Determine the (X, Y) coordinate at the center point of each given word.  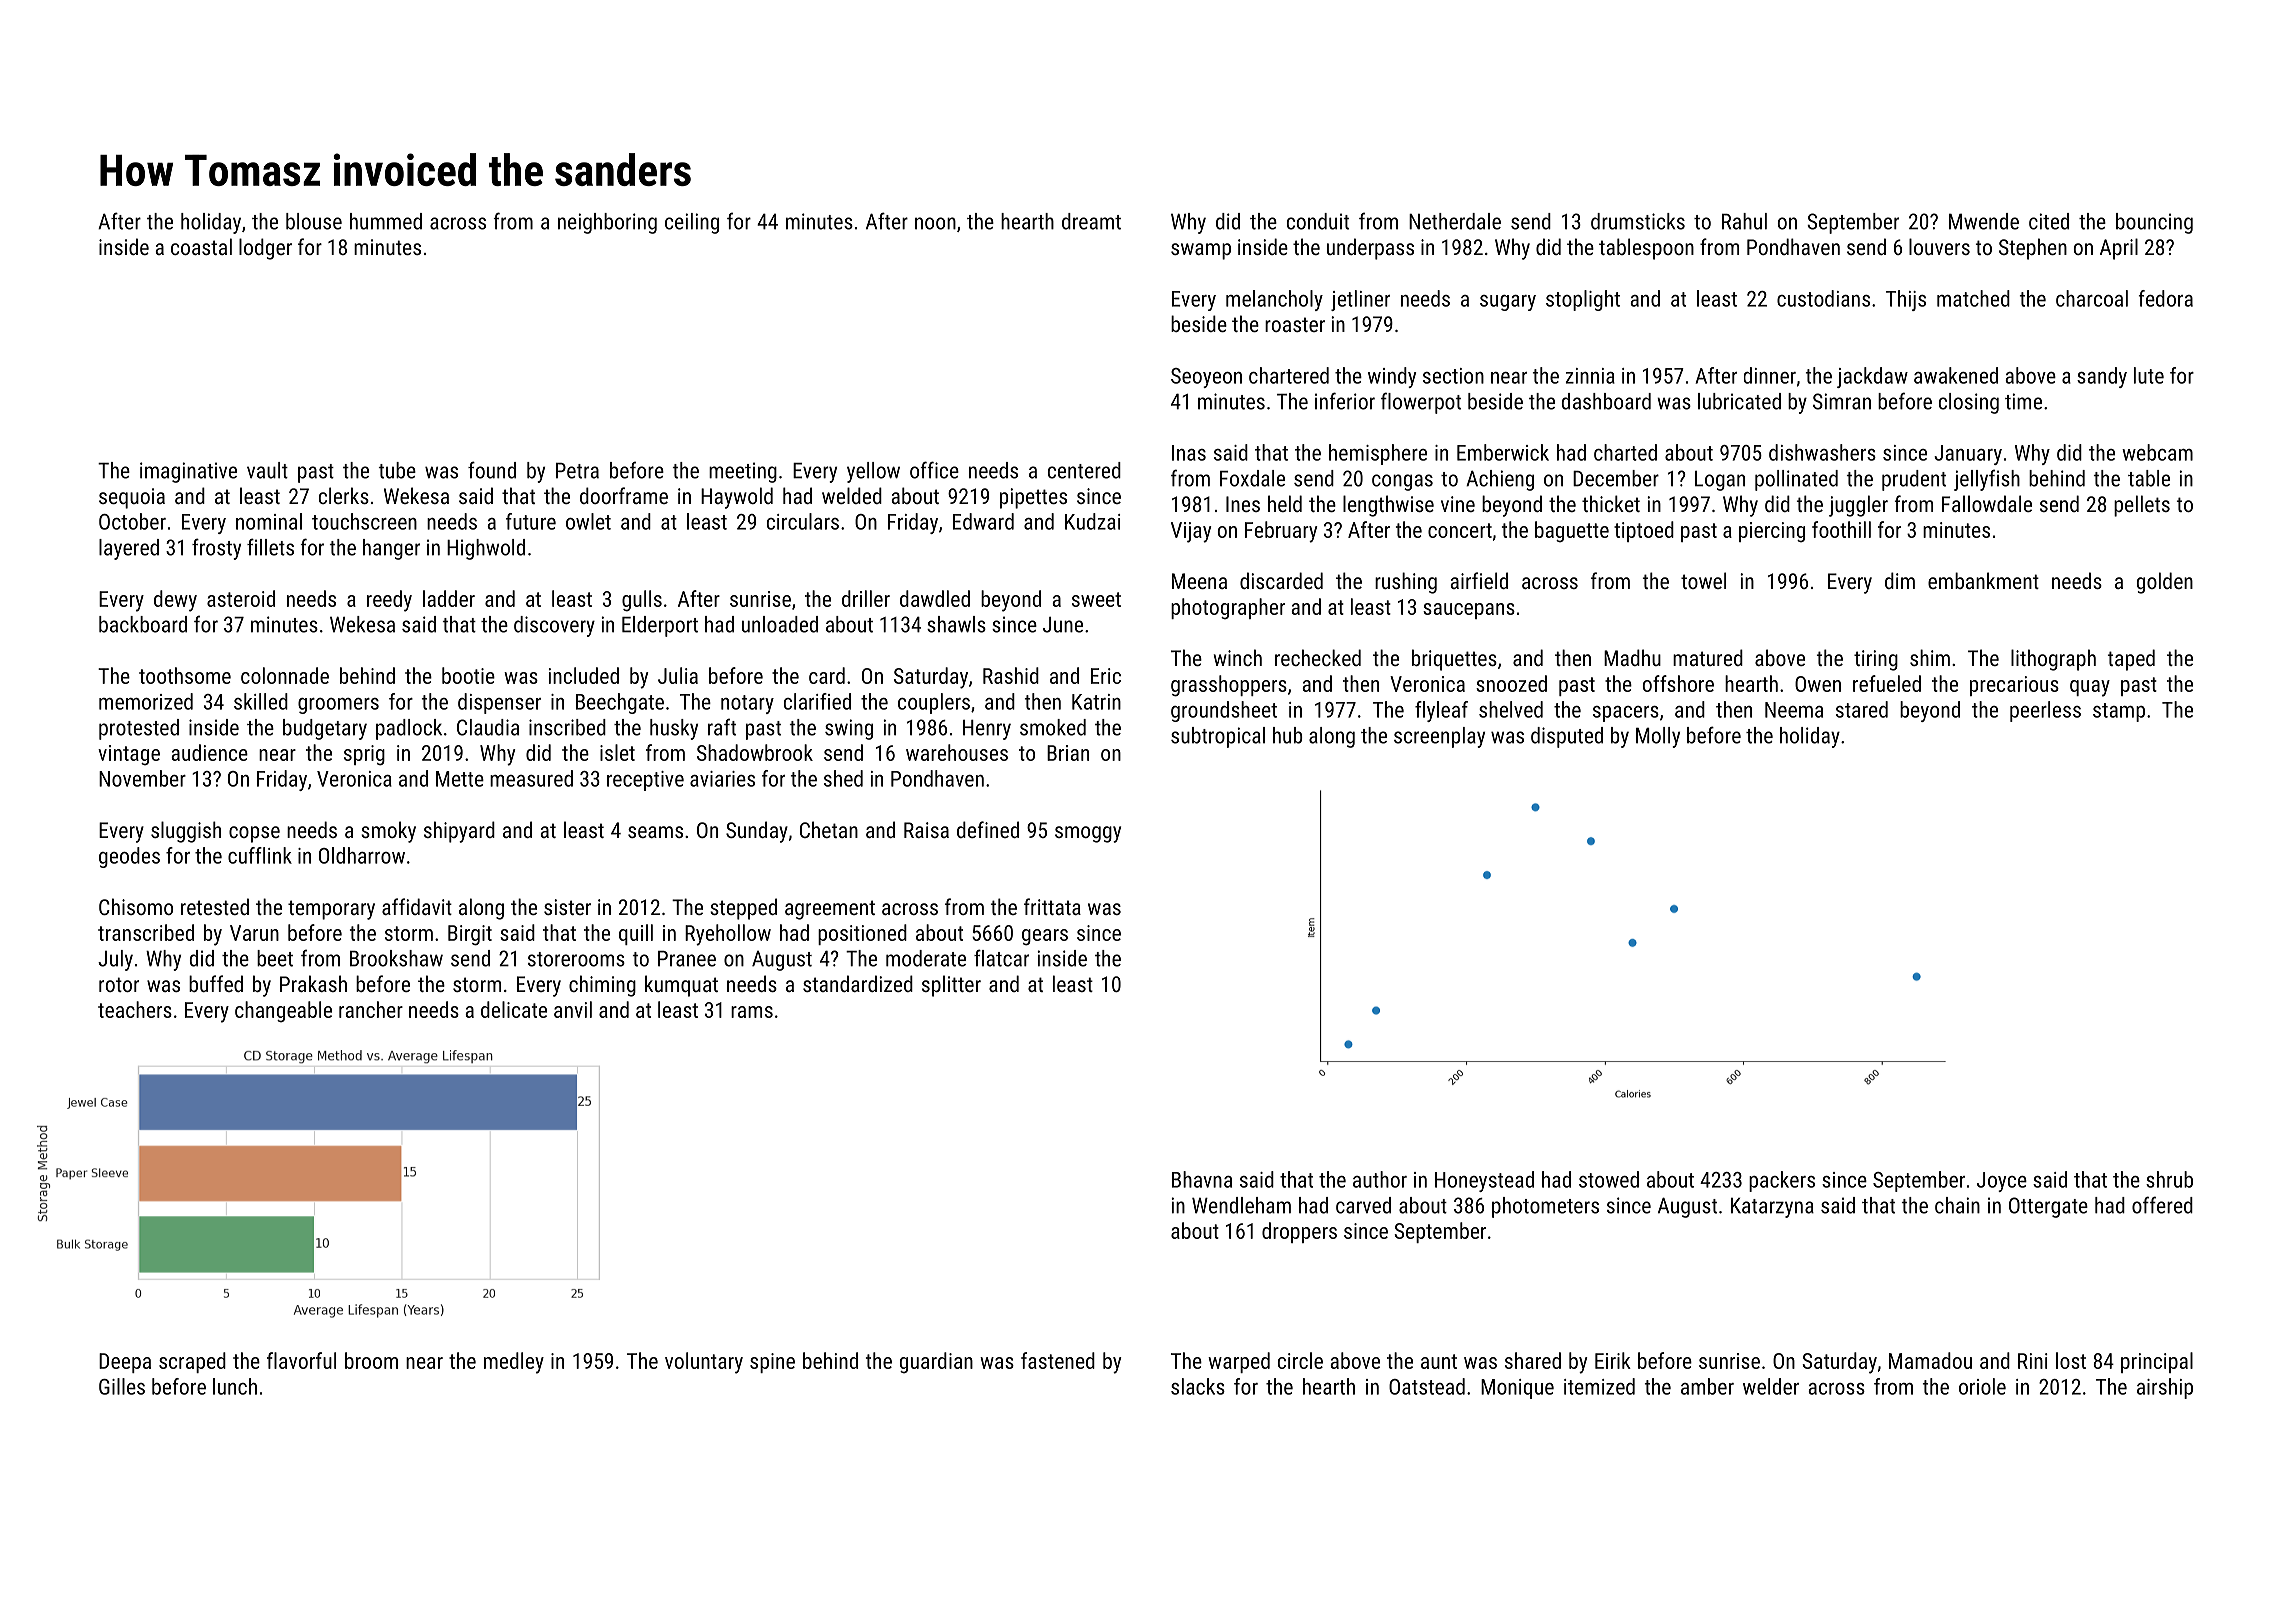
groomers (338, 706)
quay (2090, 688)
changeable (283, 1011)
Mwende (1984, 221)
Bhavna (1202, 1179)
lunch (235, 1386)
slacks (1198, 1386)
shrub (2169, 1179)
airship (2165, 1388)
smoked (1053, 727)
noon (935, 223)
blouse (314, 221)
